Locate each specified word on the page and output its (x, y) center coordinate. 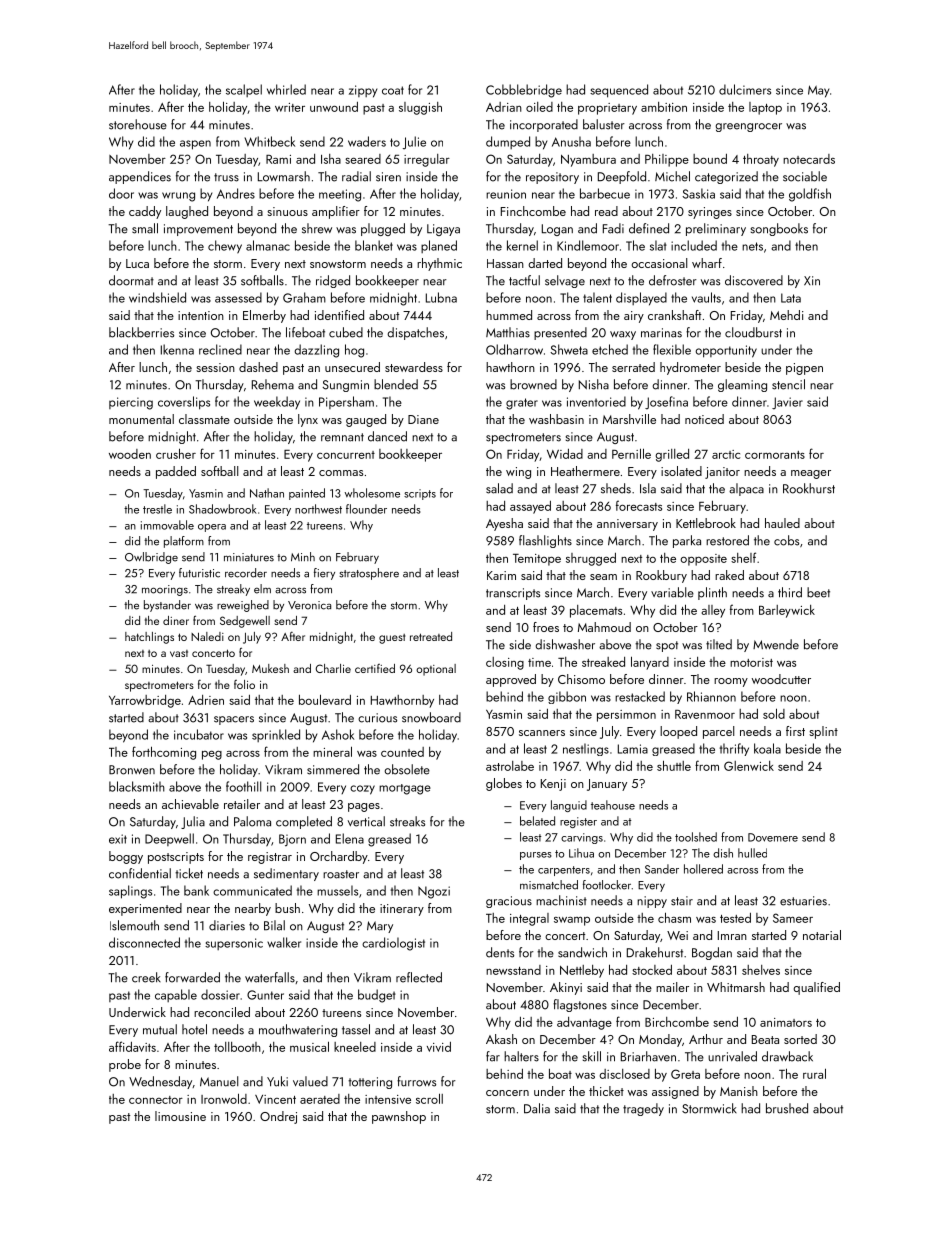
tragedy (643, 1109)
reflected (419, 977)
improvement (198, 230)
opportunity (726, 351)
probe (125, 1065)
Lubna (441, 297)
